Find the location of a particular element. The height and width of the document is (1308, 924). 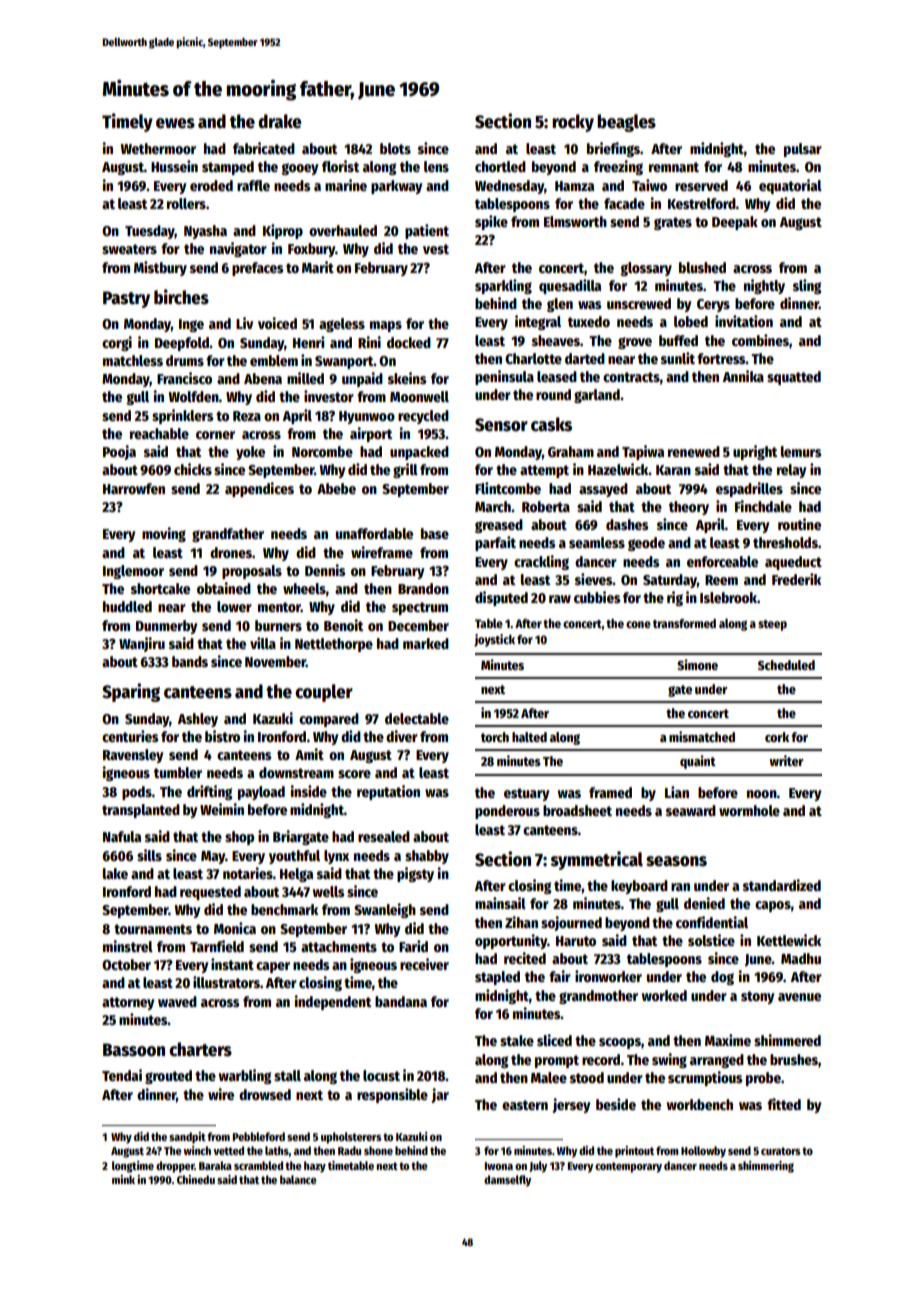

sparkling is located at coordinates (503, 286).
